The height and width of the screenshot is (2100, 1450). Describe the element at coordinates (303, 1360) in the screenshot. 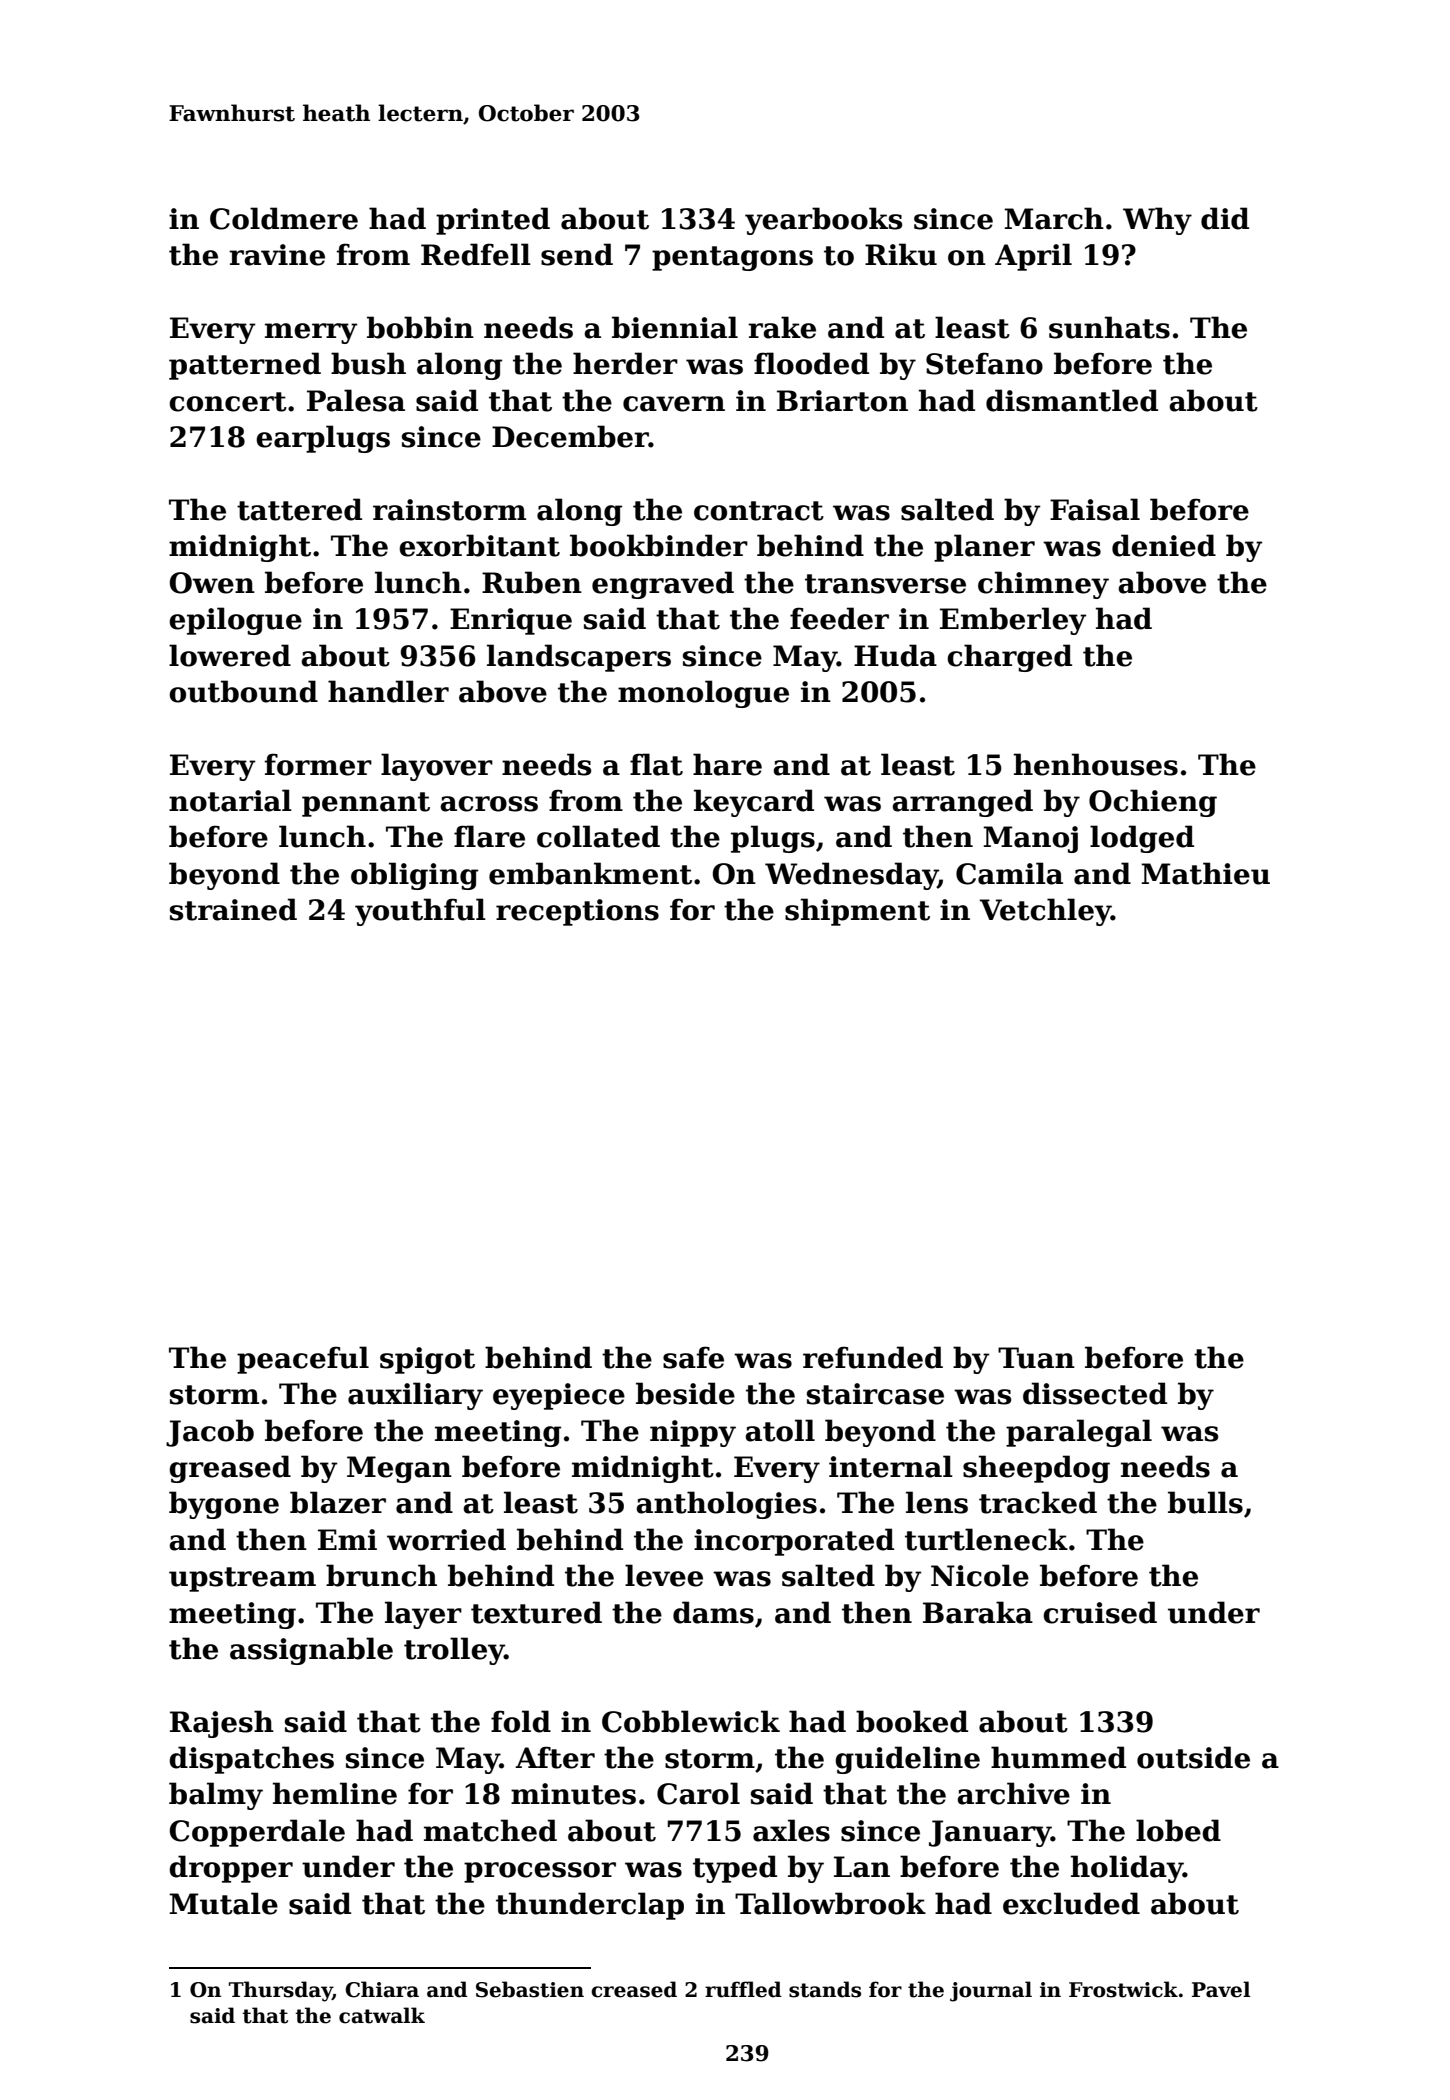

I see `peaceful` at that location.
